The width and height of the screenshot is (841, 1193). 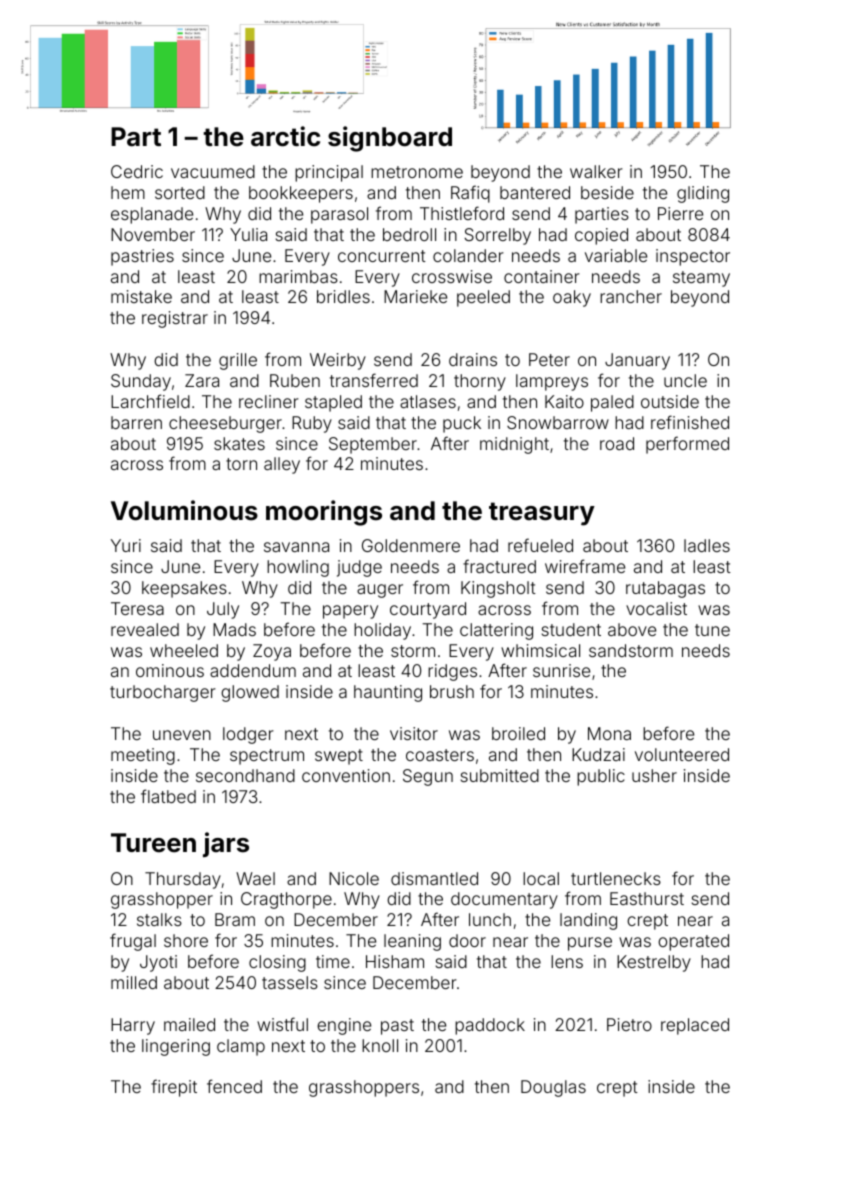 I want to click on replaced, so click(x=695, y=1026).
